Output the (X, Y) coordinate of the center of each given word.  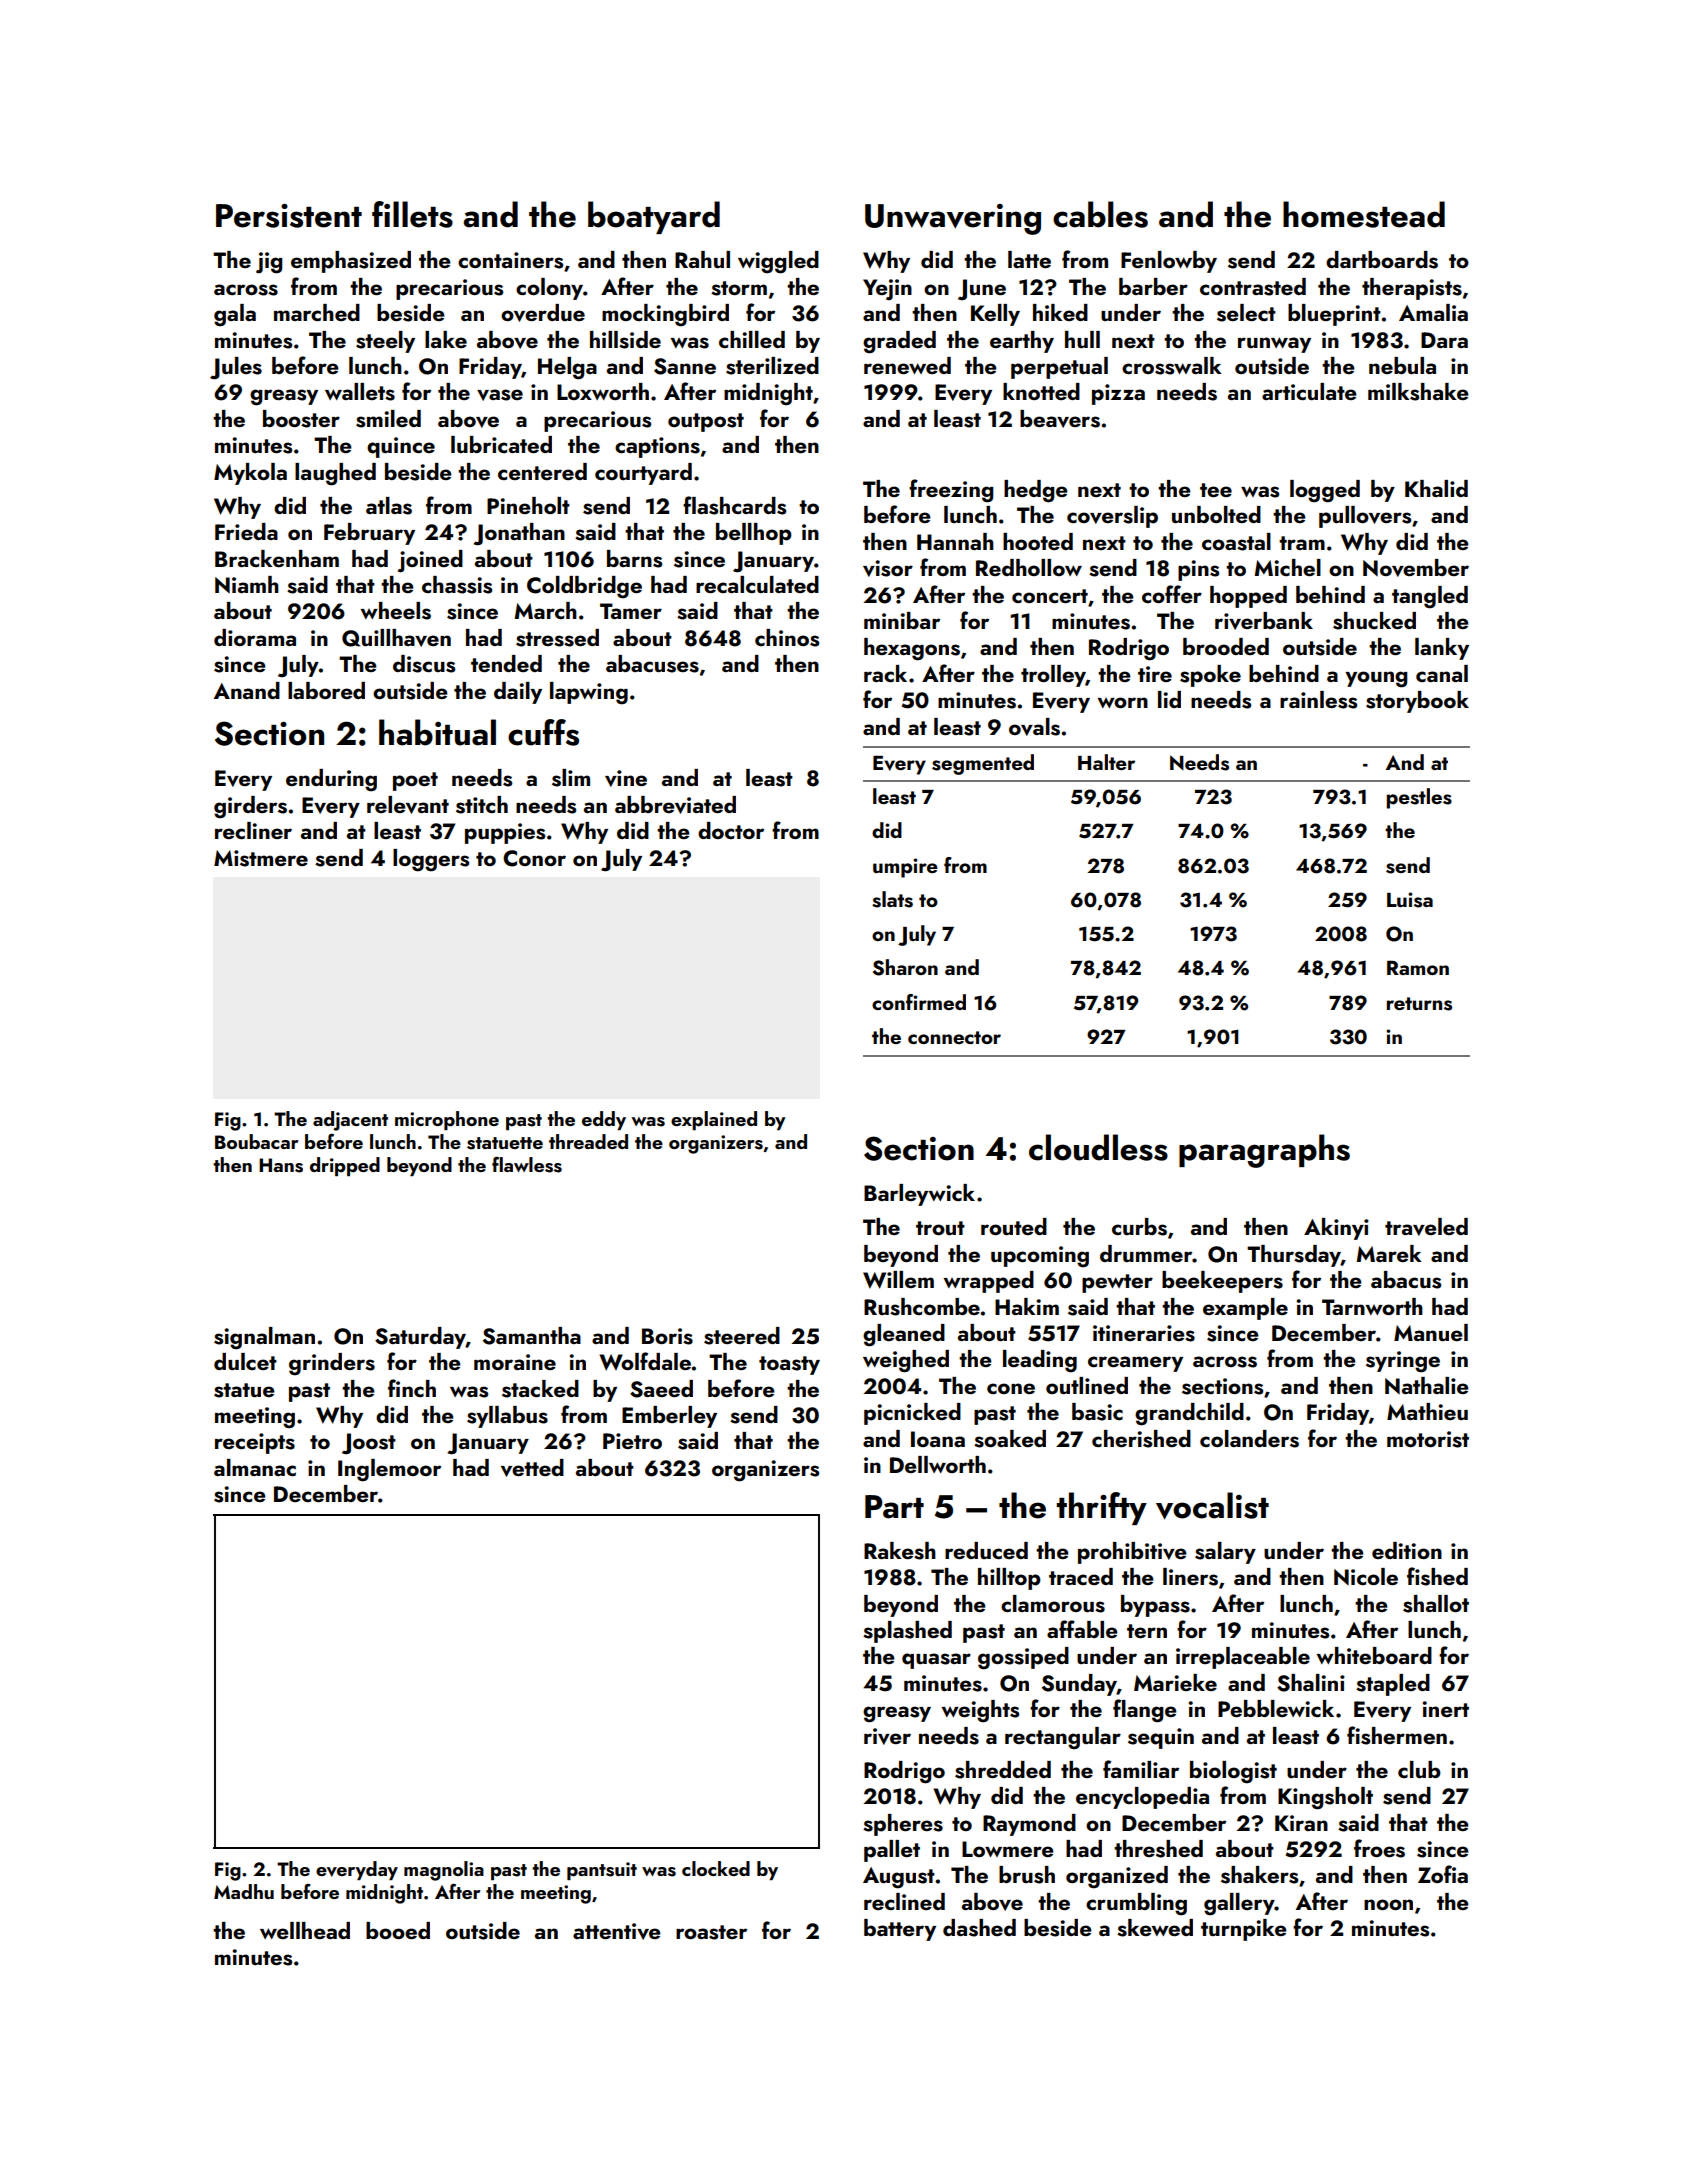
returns (1419, 1004)
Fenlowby (1169, 262)
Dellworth (938, 1464)
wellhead (305, 1930)
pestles (1419, 798)
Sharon (905, 967)
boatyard (654, 217)
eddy (604, 1120)
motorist (1428, 1439)
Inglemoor (389, 1470)
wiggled (778, 262)
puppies (505, 833)
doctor (731, 830)
